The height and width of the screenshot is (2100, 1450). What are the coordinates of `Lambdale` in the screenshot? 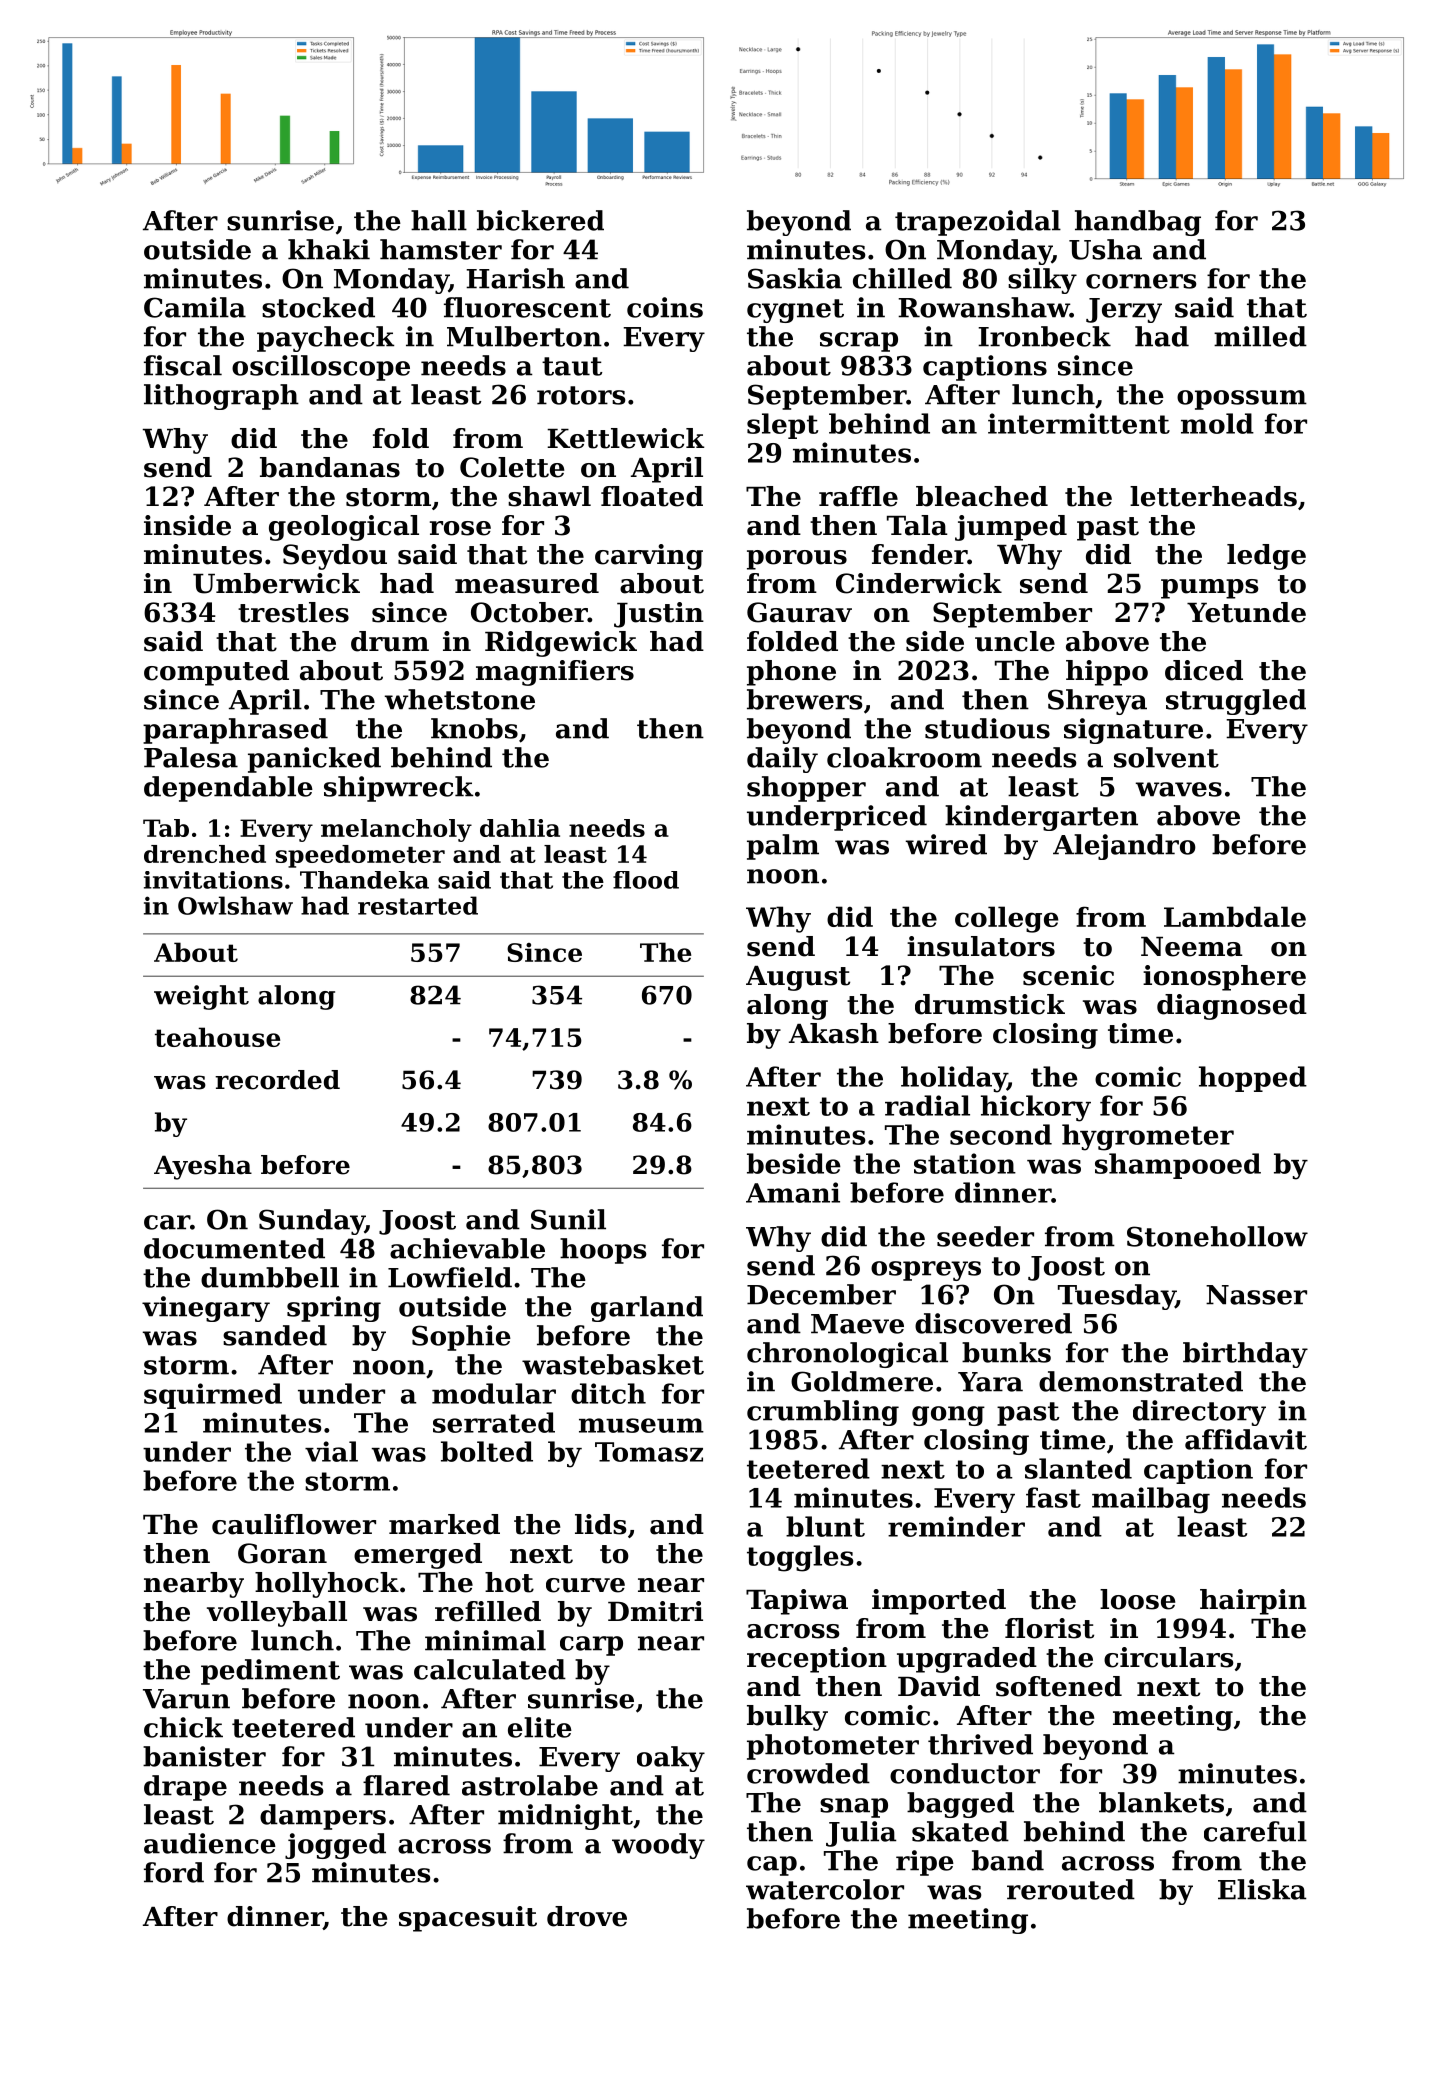 It's located at (1235, 916).
